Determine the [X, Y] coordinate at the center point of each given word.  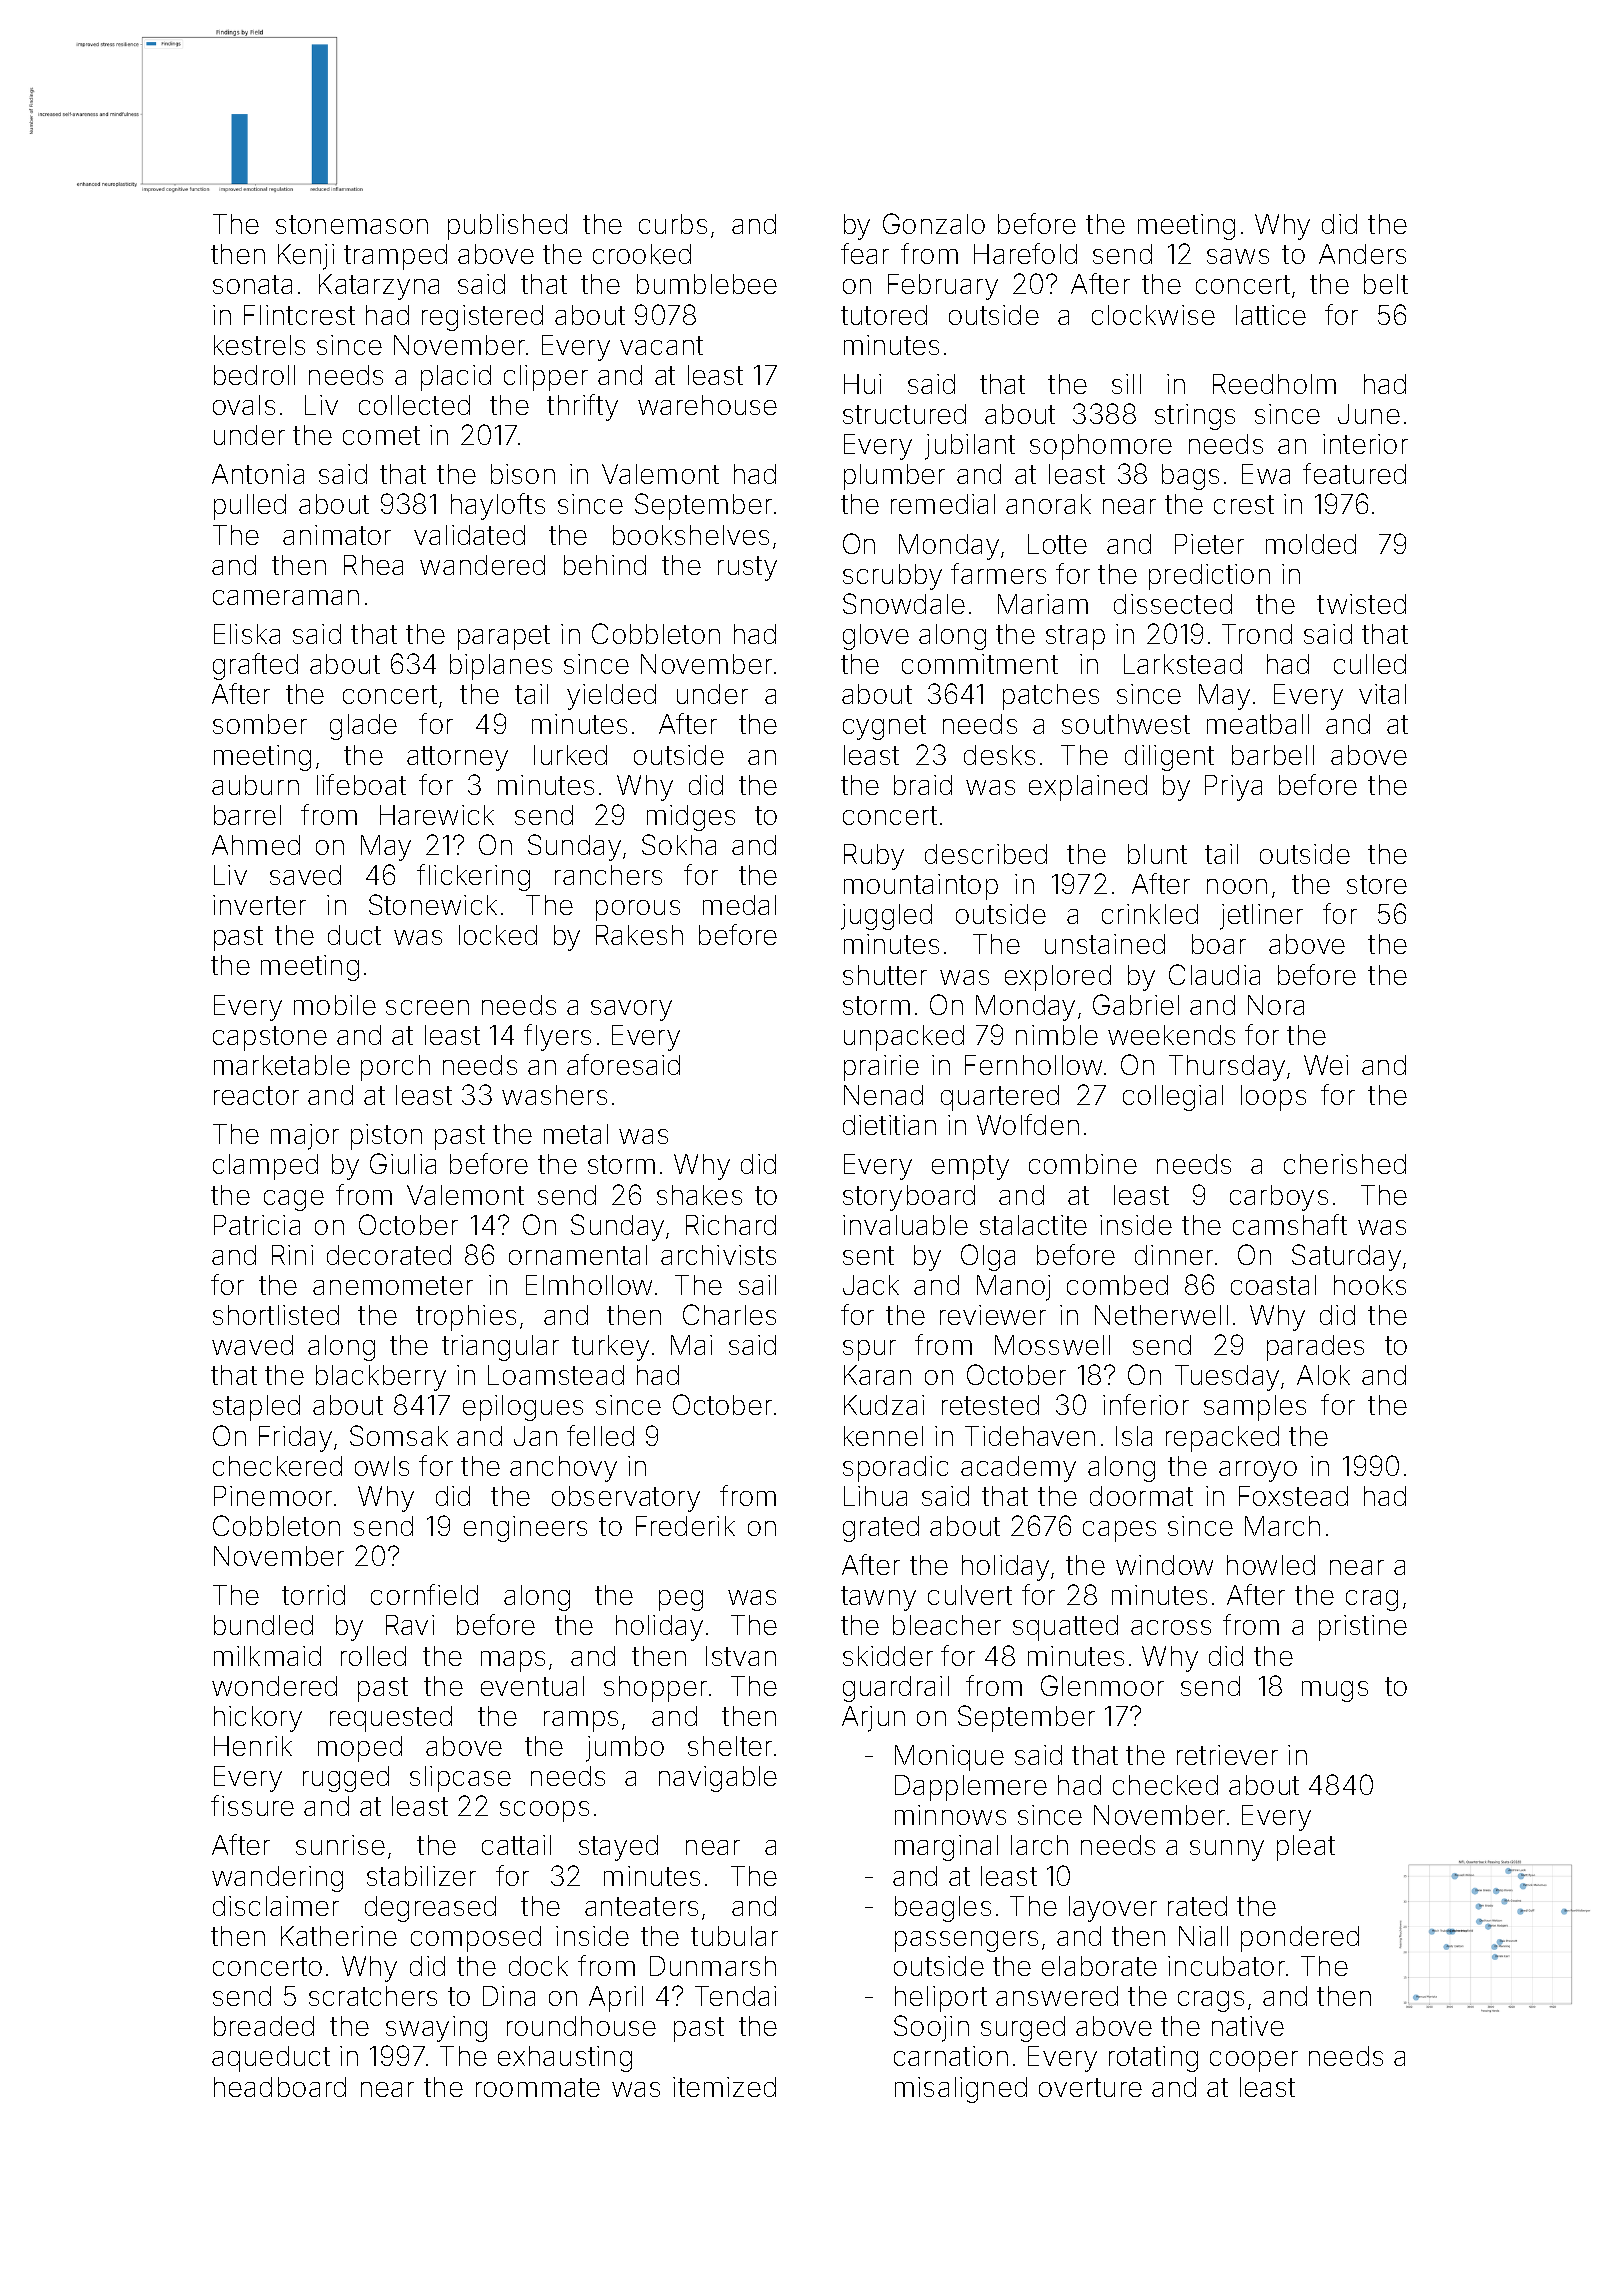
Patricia [257, 1225]
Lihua [875, 1496]
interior [1365, 444]
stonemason [352, 224]
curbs [673, 224]
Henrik [253, 1746]
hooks [1370, 1285]
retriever [1227, 1755]
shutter [885, 975]
